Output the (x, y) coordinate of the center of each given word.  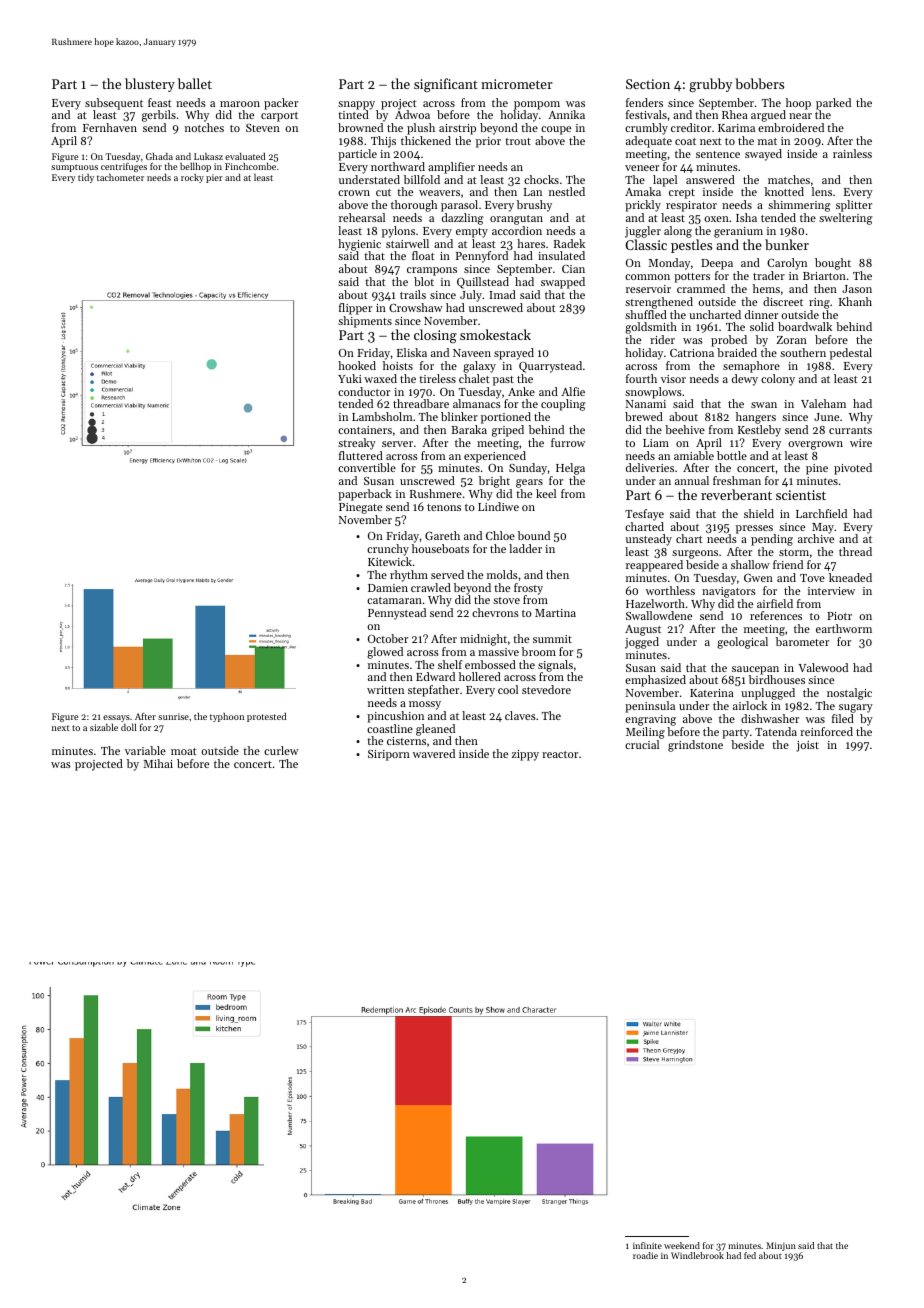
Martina (555, 613)
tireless (437, 378)
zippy (525, 755)
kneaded (850, 577)
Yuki (350, 378)
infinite (647, 1245)
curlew (281, 750)
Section (648, 84)
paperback (365, 495)
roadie (645, 1255)
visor (673, 379)
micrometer (517, 84)
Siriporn (389, 755)
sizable (104, 727)
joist (807, 746)
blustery (150, 85)
